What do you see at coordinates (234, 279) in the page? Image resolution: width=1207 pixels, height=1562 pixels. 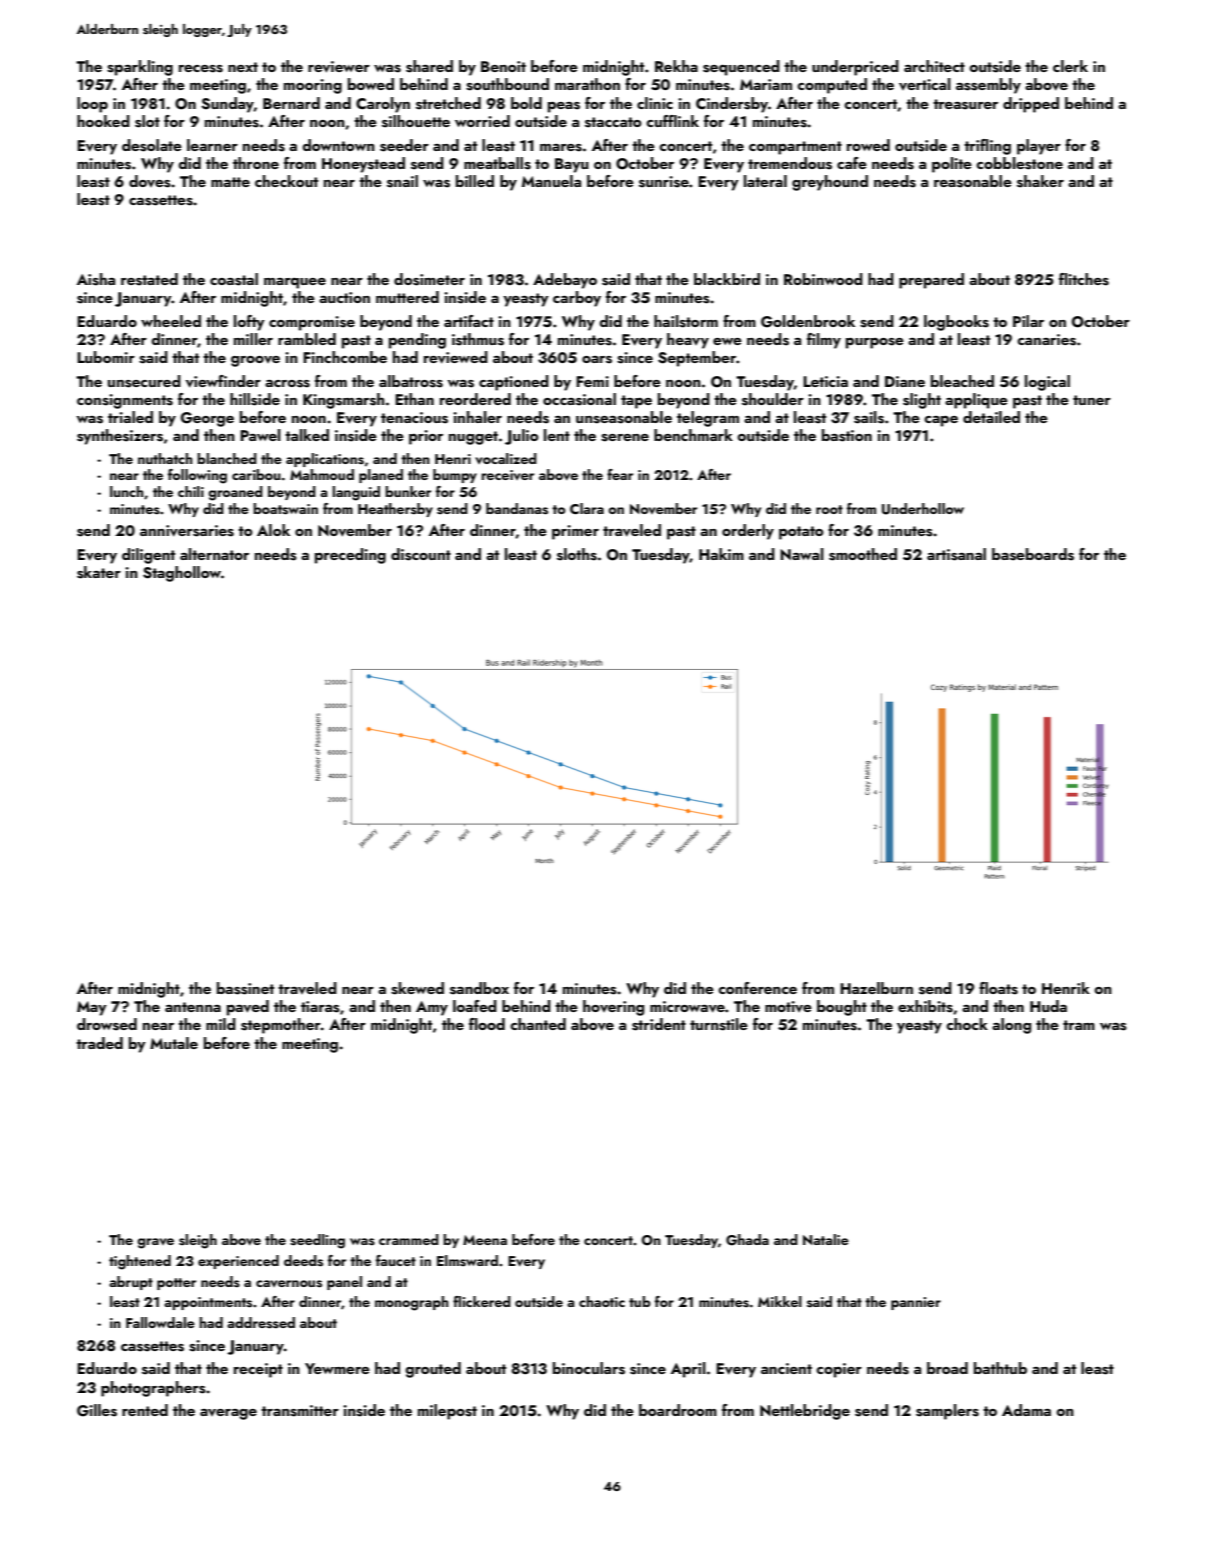 I see `coastal` at bounding box center [234, 279].
